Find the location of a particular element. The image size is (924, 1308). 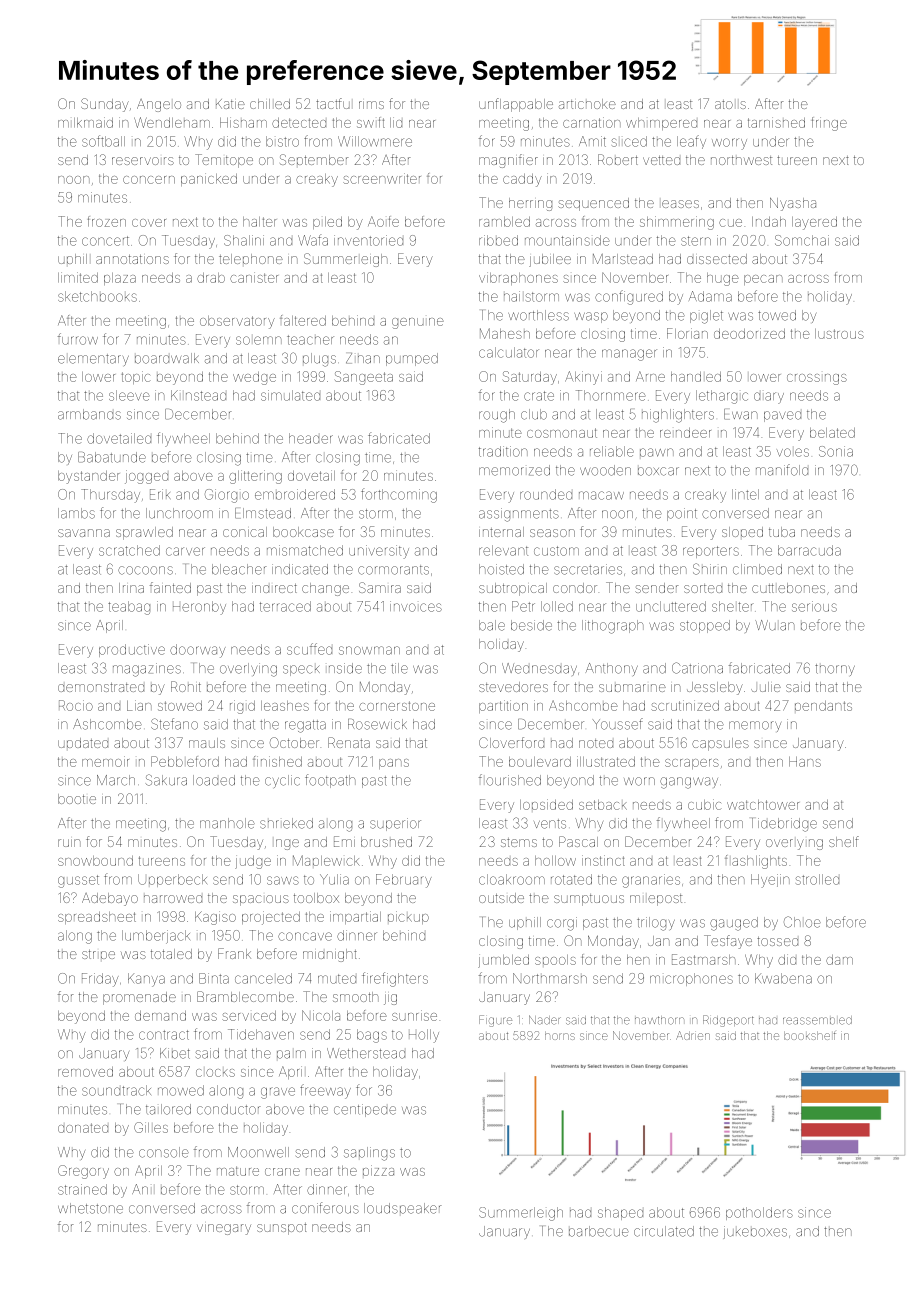

panicked is located at coordinates (209, 179).
